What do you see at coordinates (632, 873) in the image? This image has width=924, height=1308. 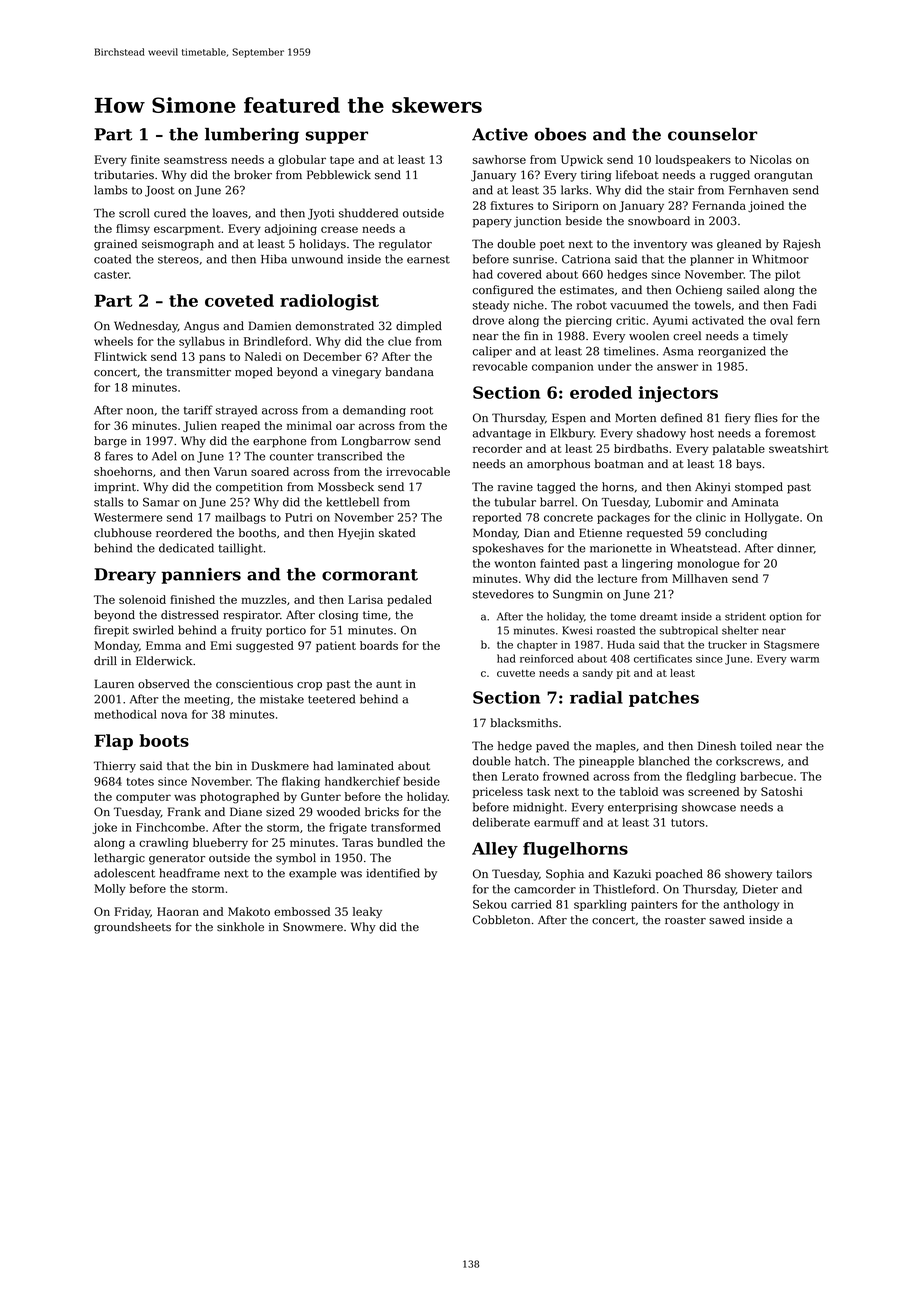 I see `Kazuki` at bounding box center [632, 873].
